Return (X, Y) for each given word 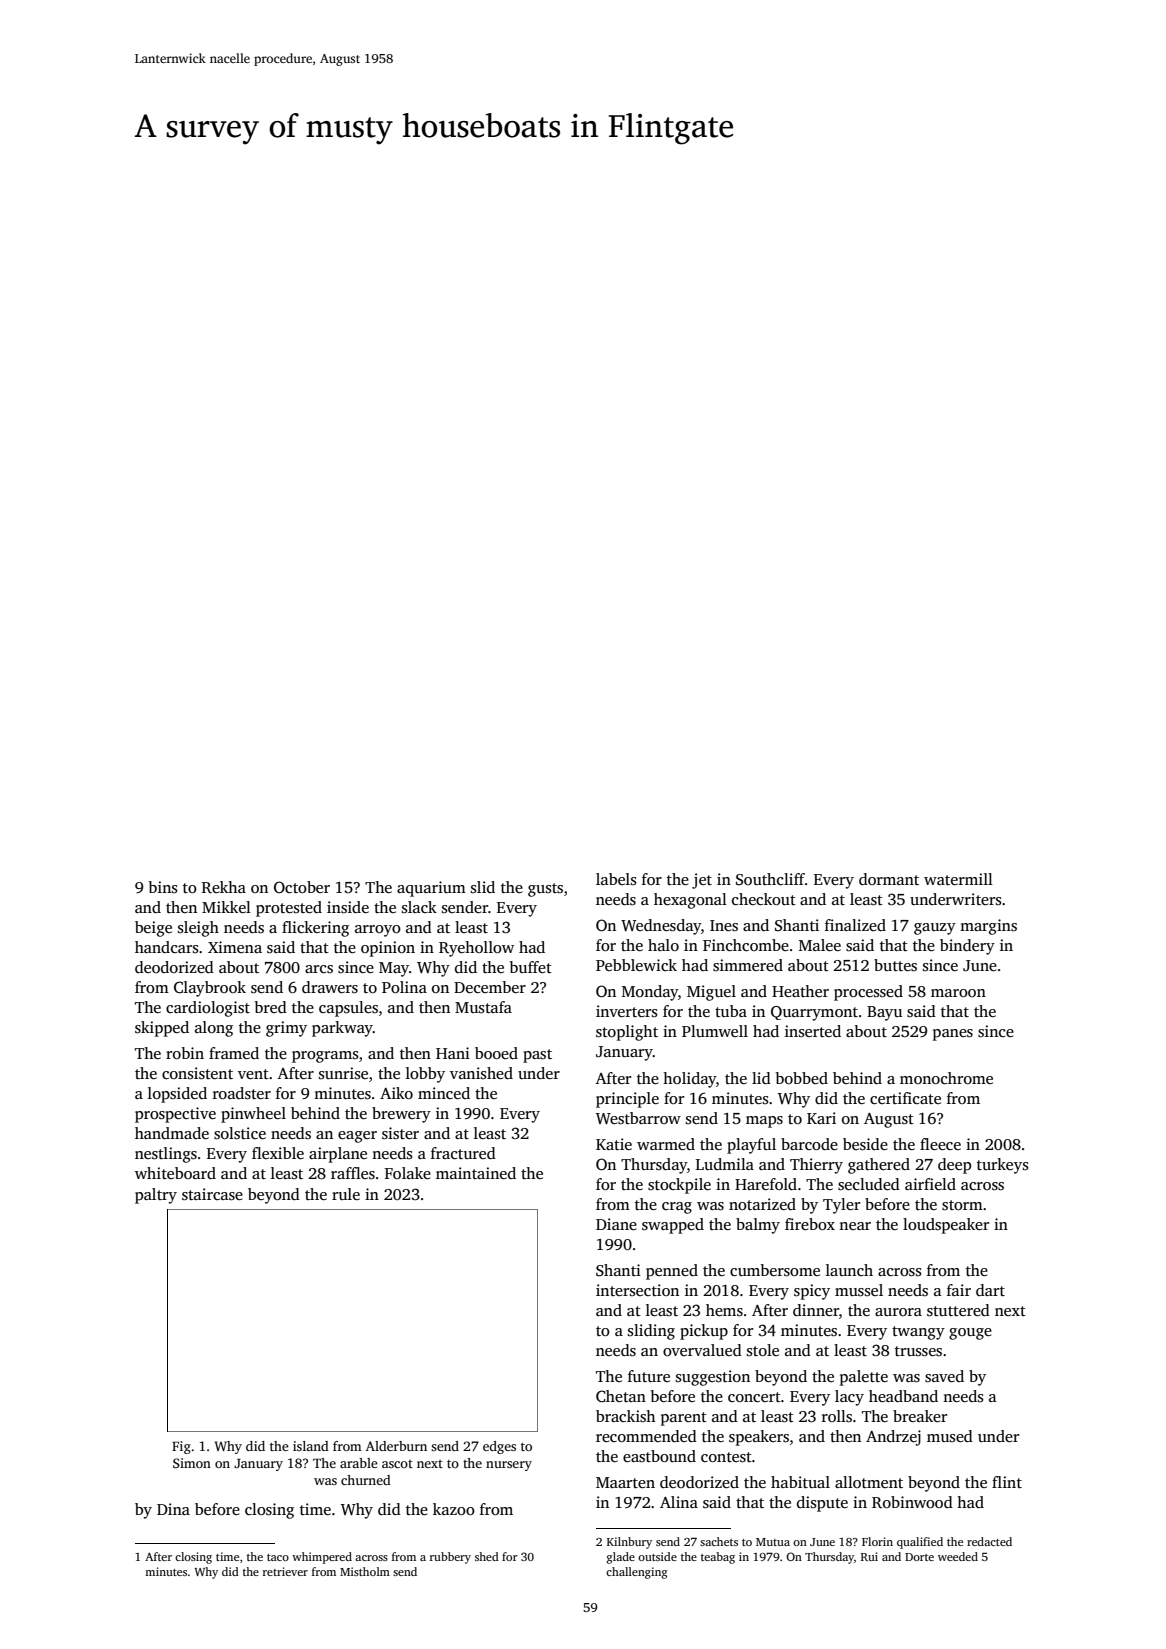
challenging (636, 1573)
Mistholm (365, 1571)
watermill (958, 879)
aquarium (431, 889)
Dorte (919, 1557)
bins (163, 887)
